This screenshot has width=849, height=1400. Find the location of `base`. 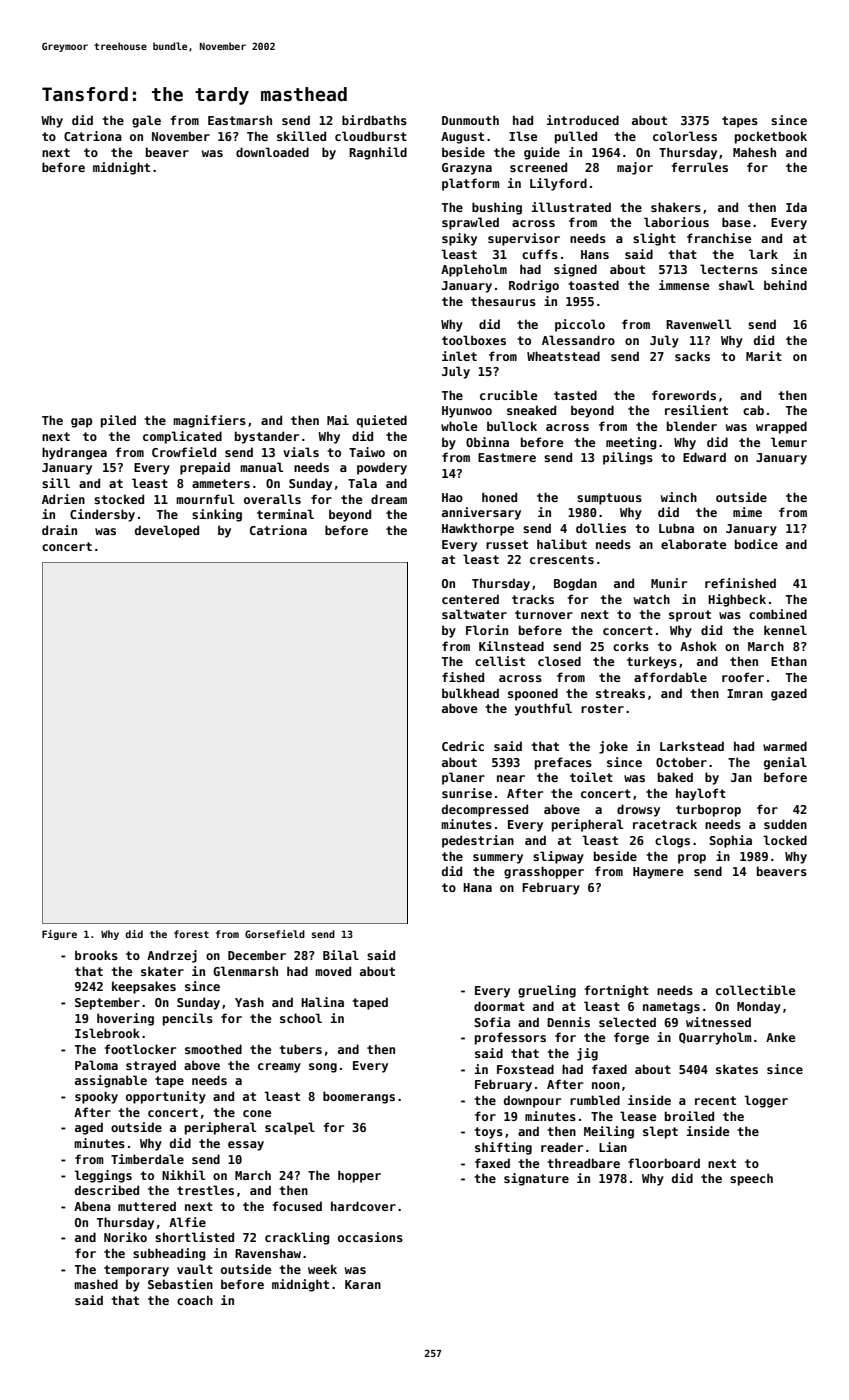

base is located at coordinates (736, 222).
